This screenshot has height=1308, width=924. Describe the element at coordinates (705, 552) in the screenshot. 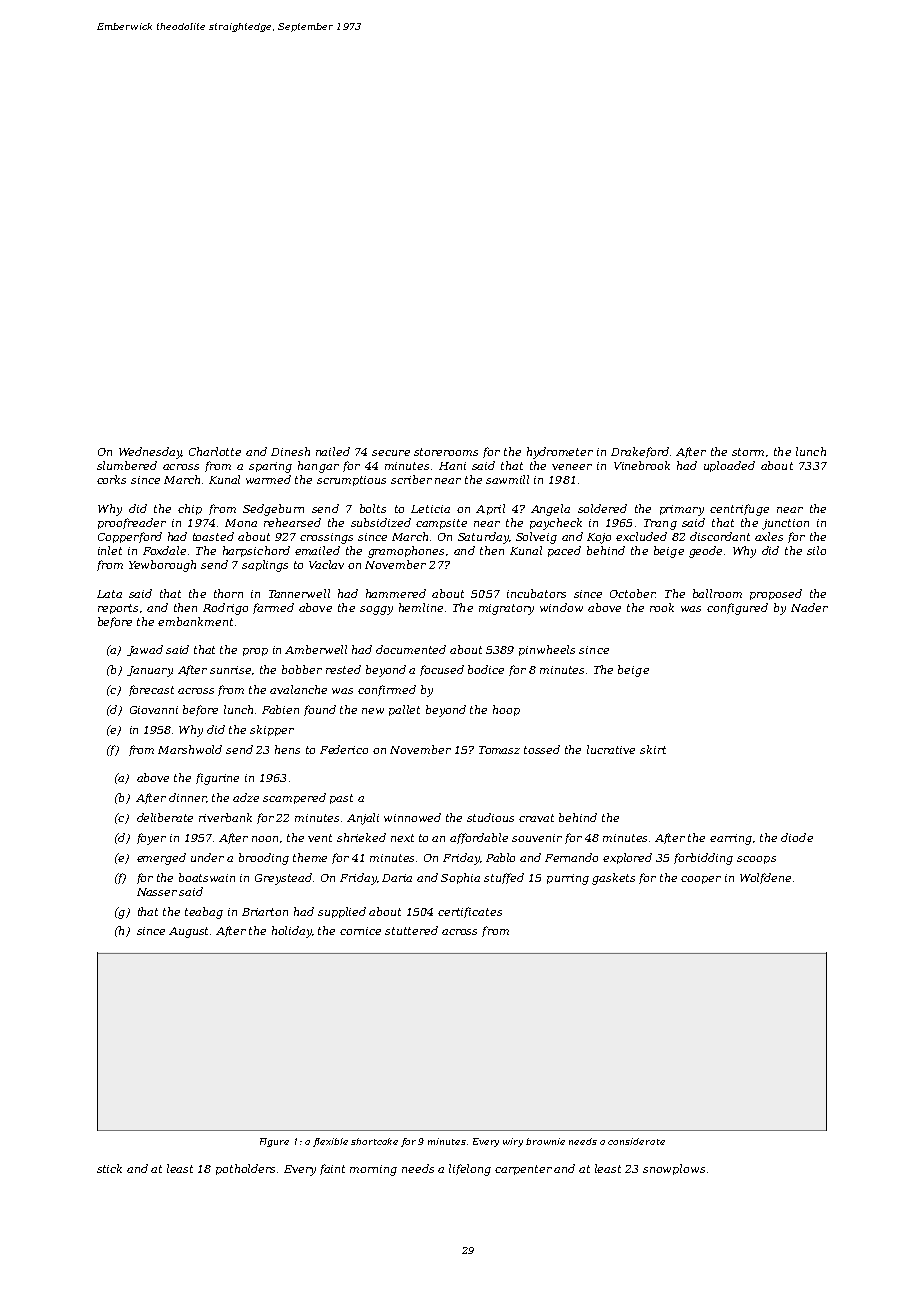

I see `geode` at that location.
